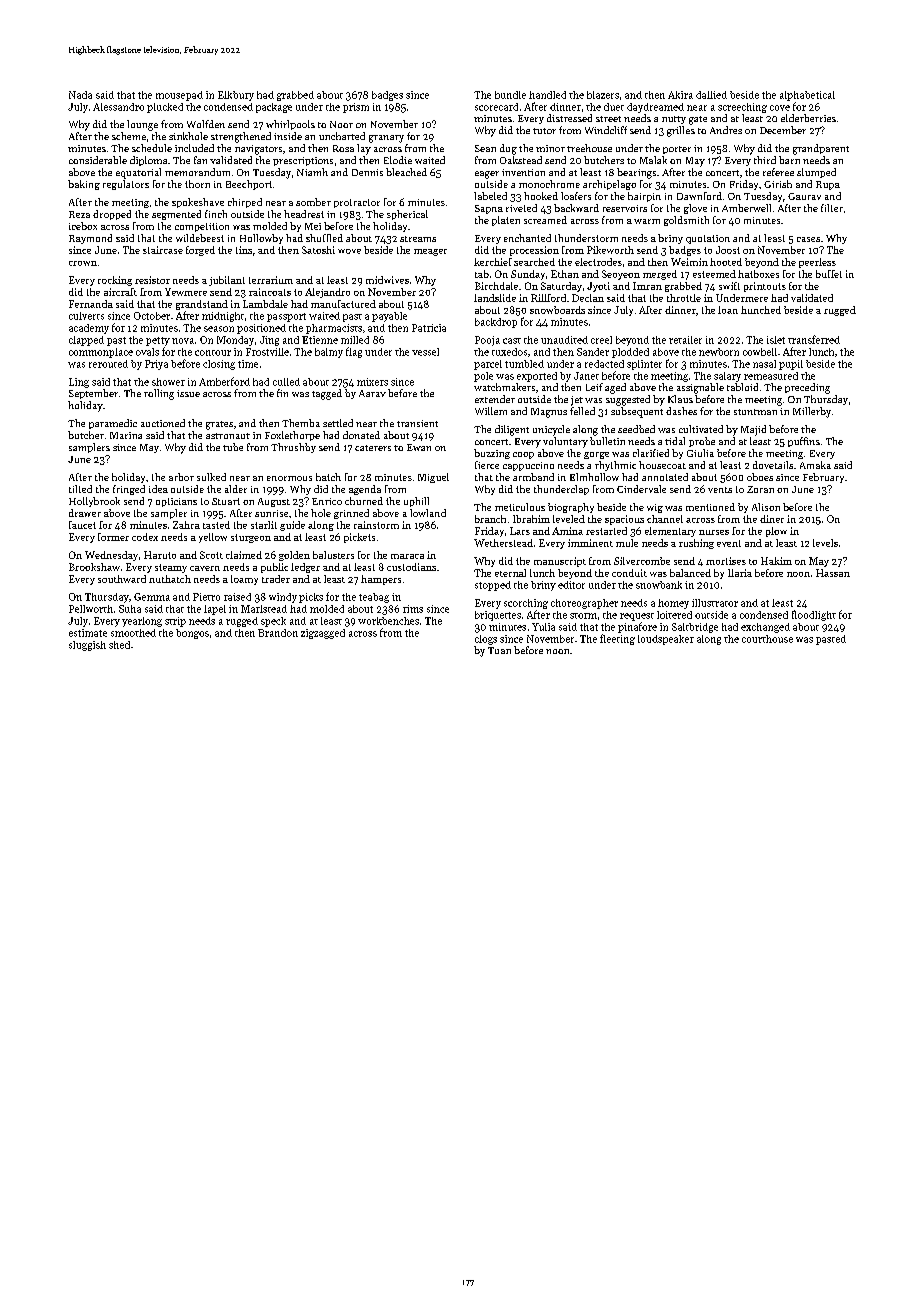 Image resolution: width=924 pixels, height=1308 pixels. What do you see at coordinates (206, 124) in the image?
I see `Wolfden` at bounding box center [206, 124].
